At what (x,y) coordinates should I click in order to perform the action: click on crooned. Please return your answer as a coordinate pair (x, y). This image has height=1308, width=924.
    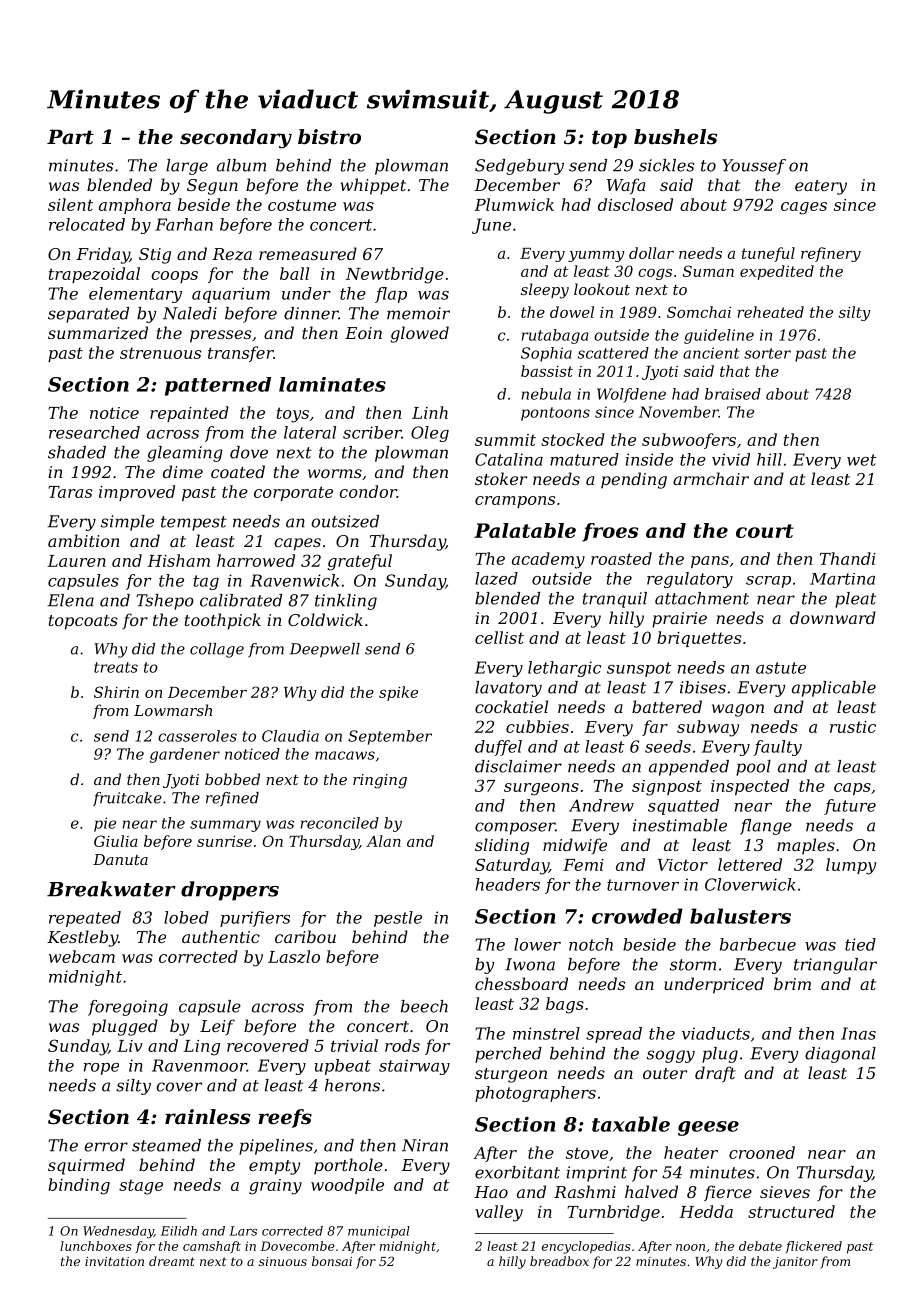
    Looking at the image, I should click on (762, 1152).
